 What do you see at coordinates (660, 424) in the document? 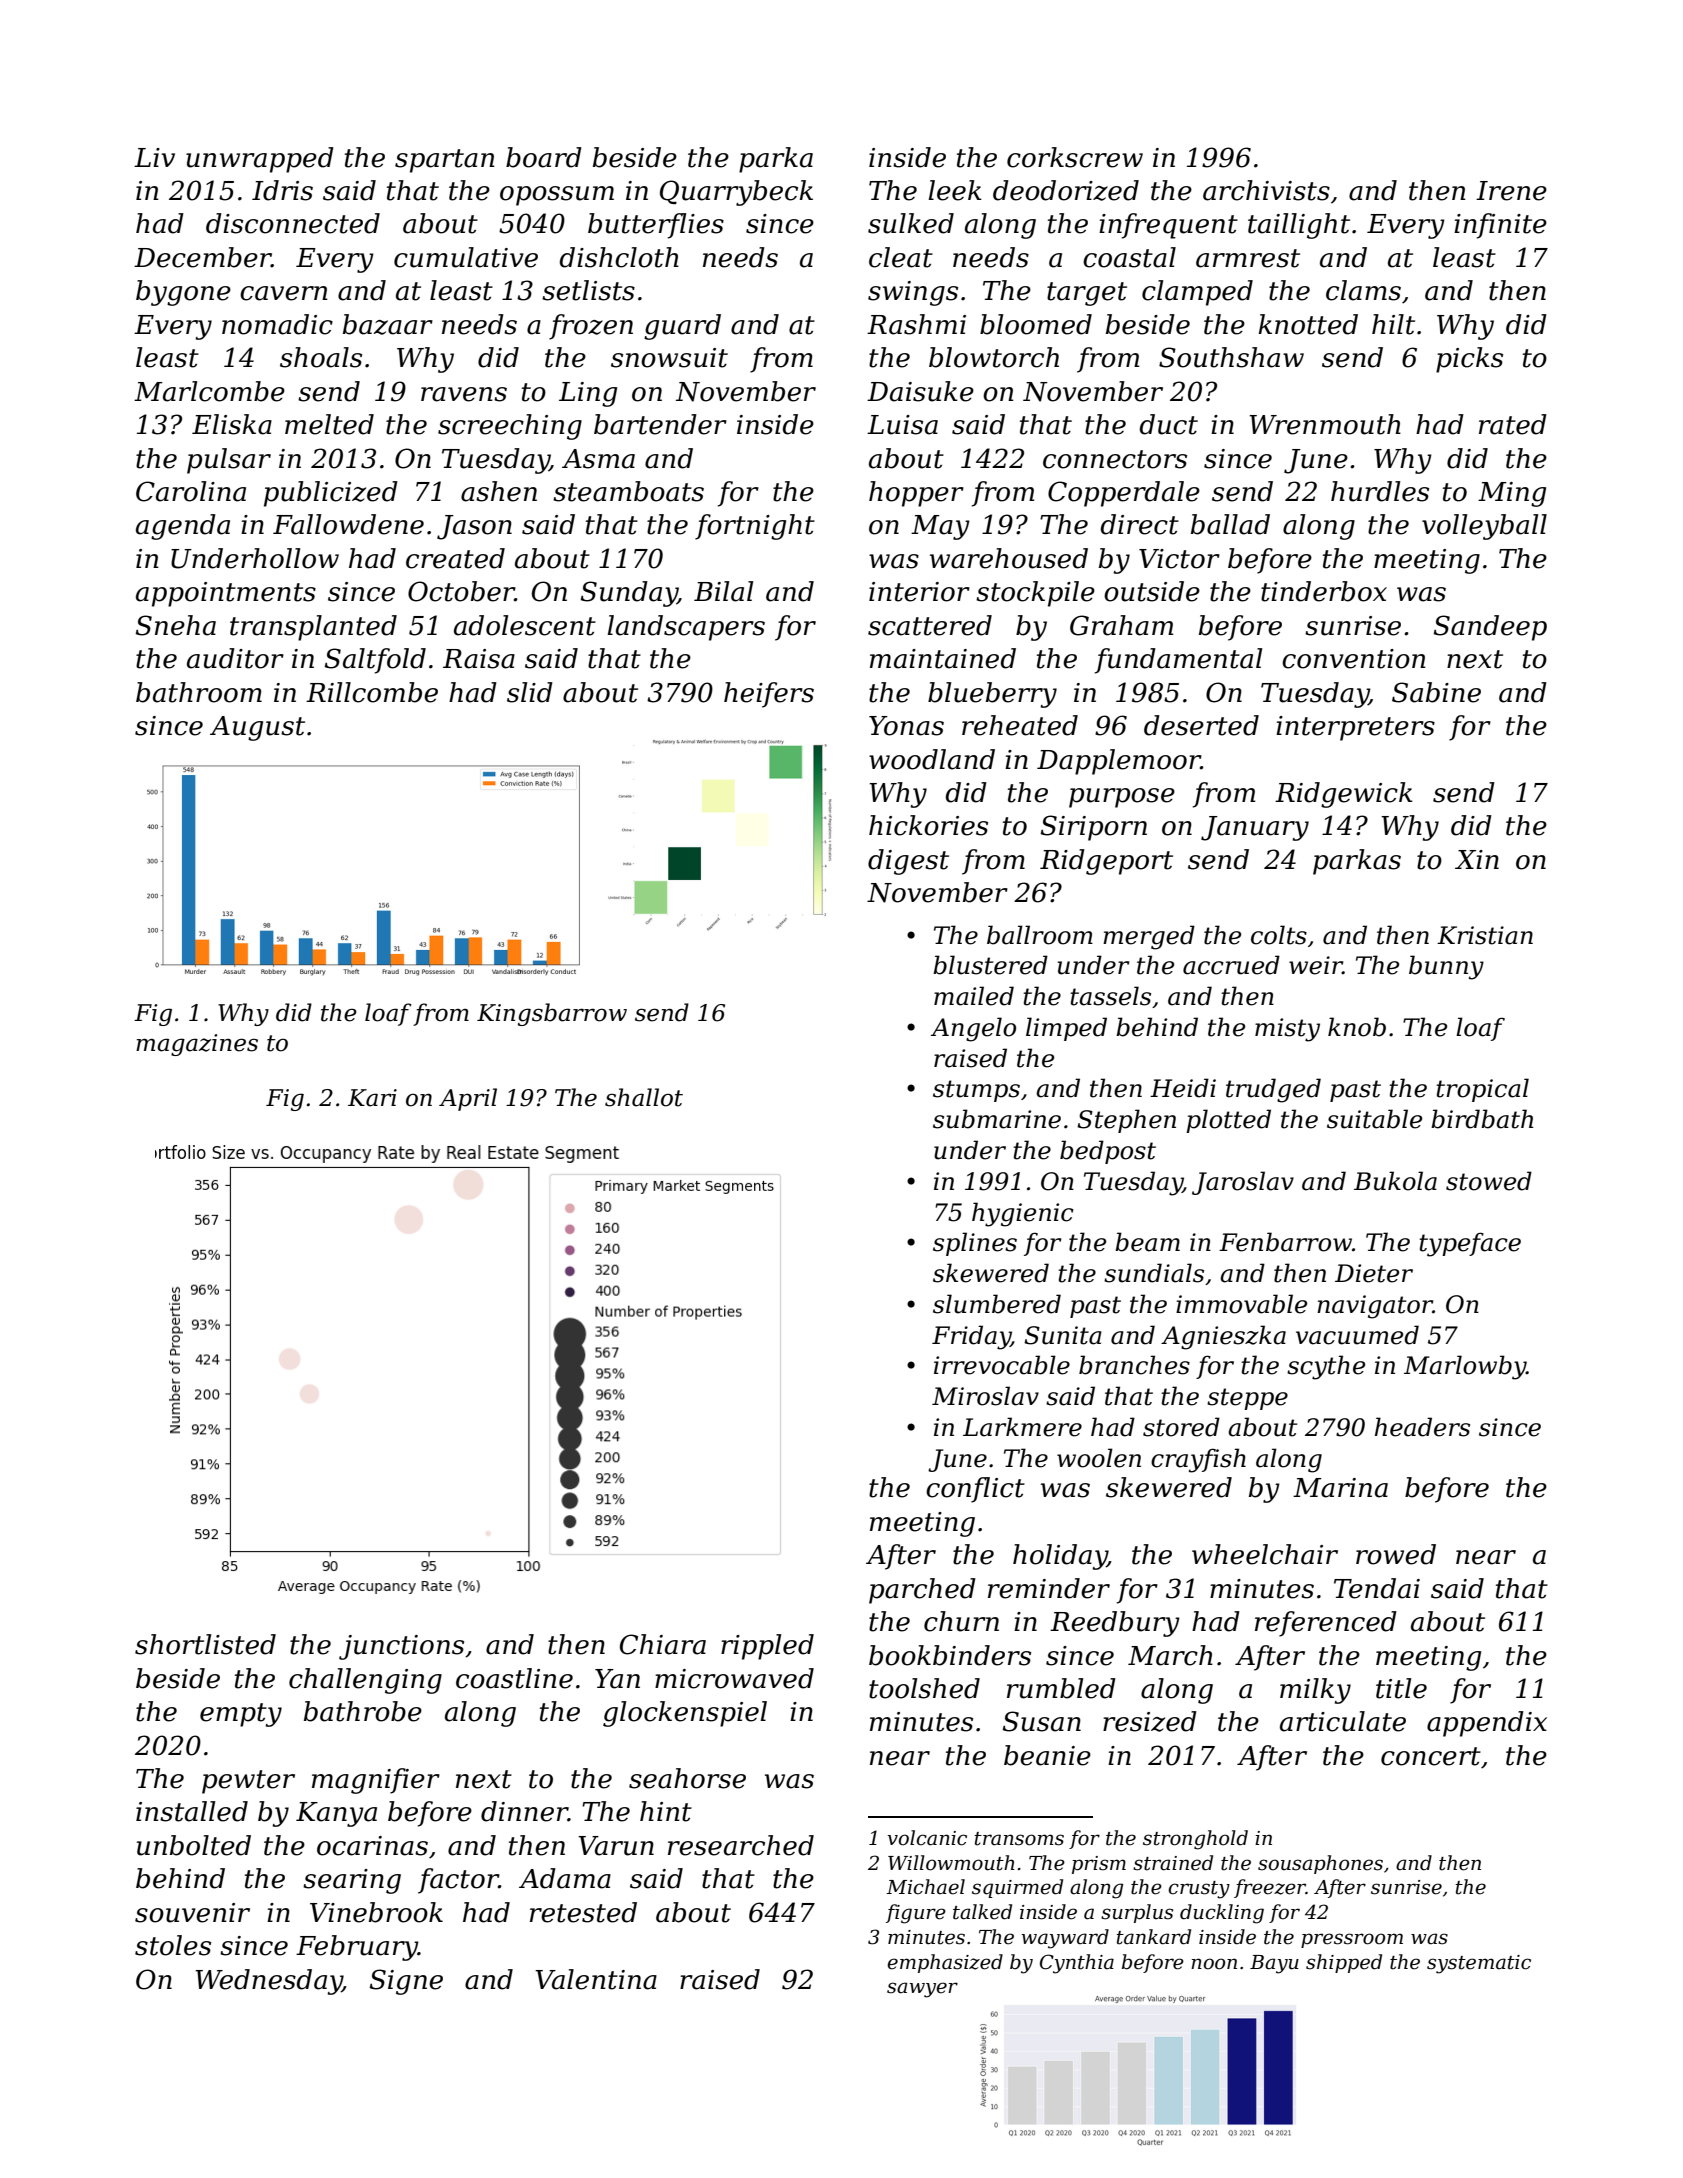
I see `bartender` at bounding box center [660, 424].
